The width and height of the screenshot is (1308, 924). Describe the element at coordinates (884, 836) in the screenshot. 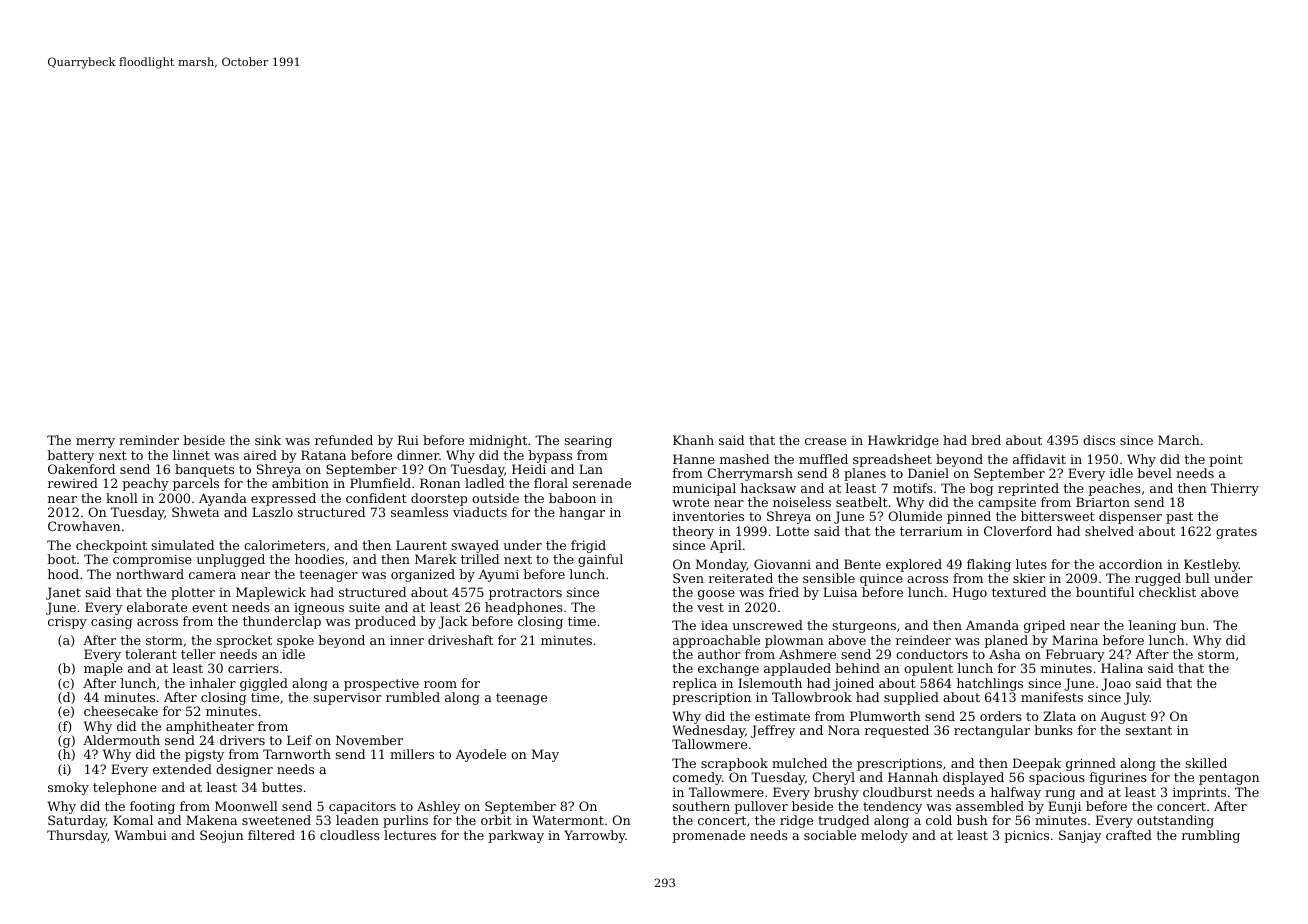

I see `melody` at that location.
